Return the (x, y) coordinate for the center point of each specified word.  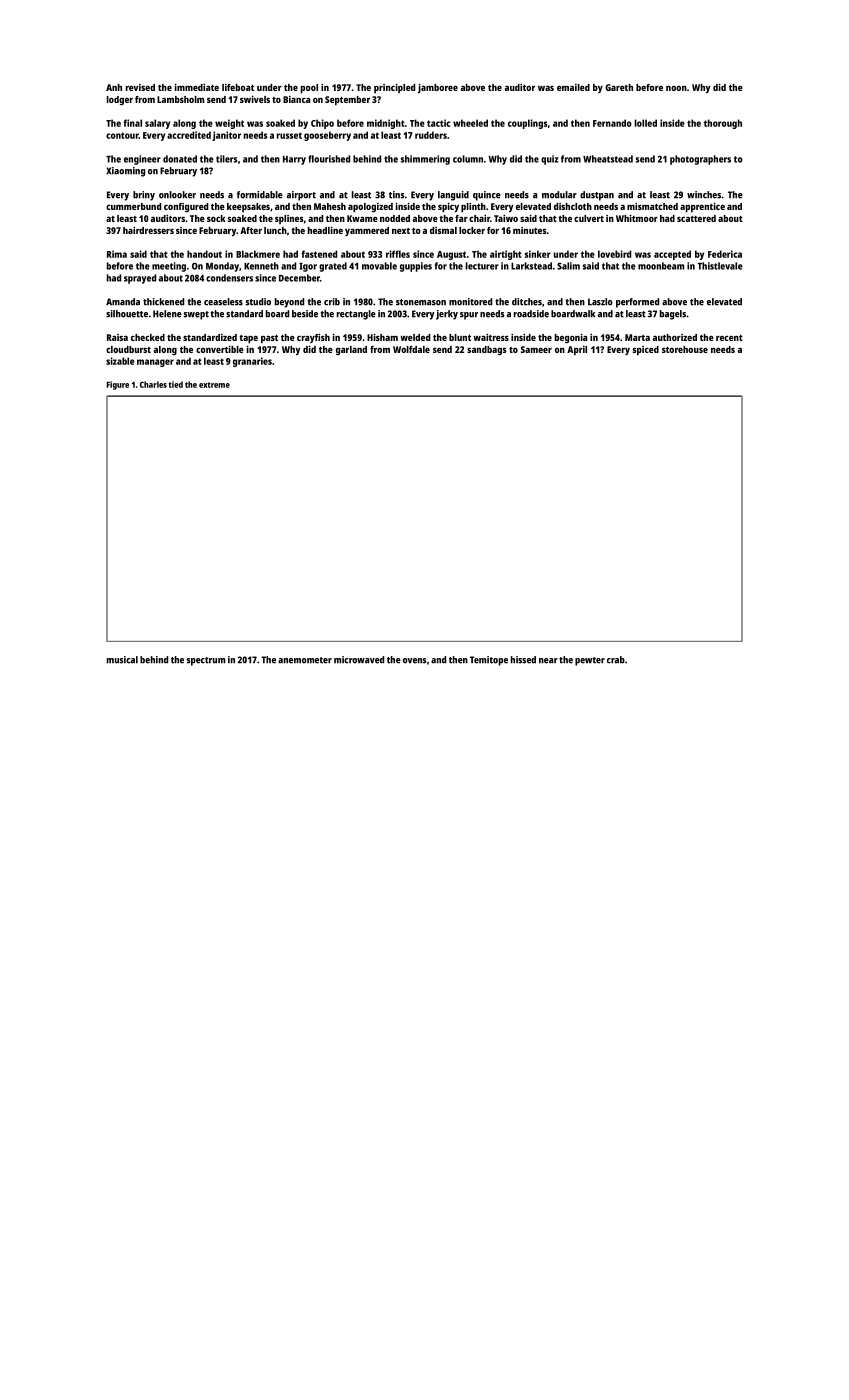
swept (196, 315)
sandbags (487, 350)
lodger (120, 100)
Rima (117, 254)
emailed (573, 87)
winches (704, 195)
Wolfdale (411, 349)
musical (122, 660)
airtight (506, 255)
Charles (153, 384)
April (577, 350)
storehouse (685, 349)
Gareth (619, 87)
